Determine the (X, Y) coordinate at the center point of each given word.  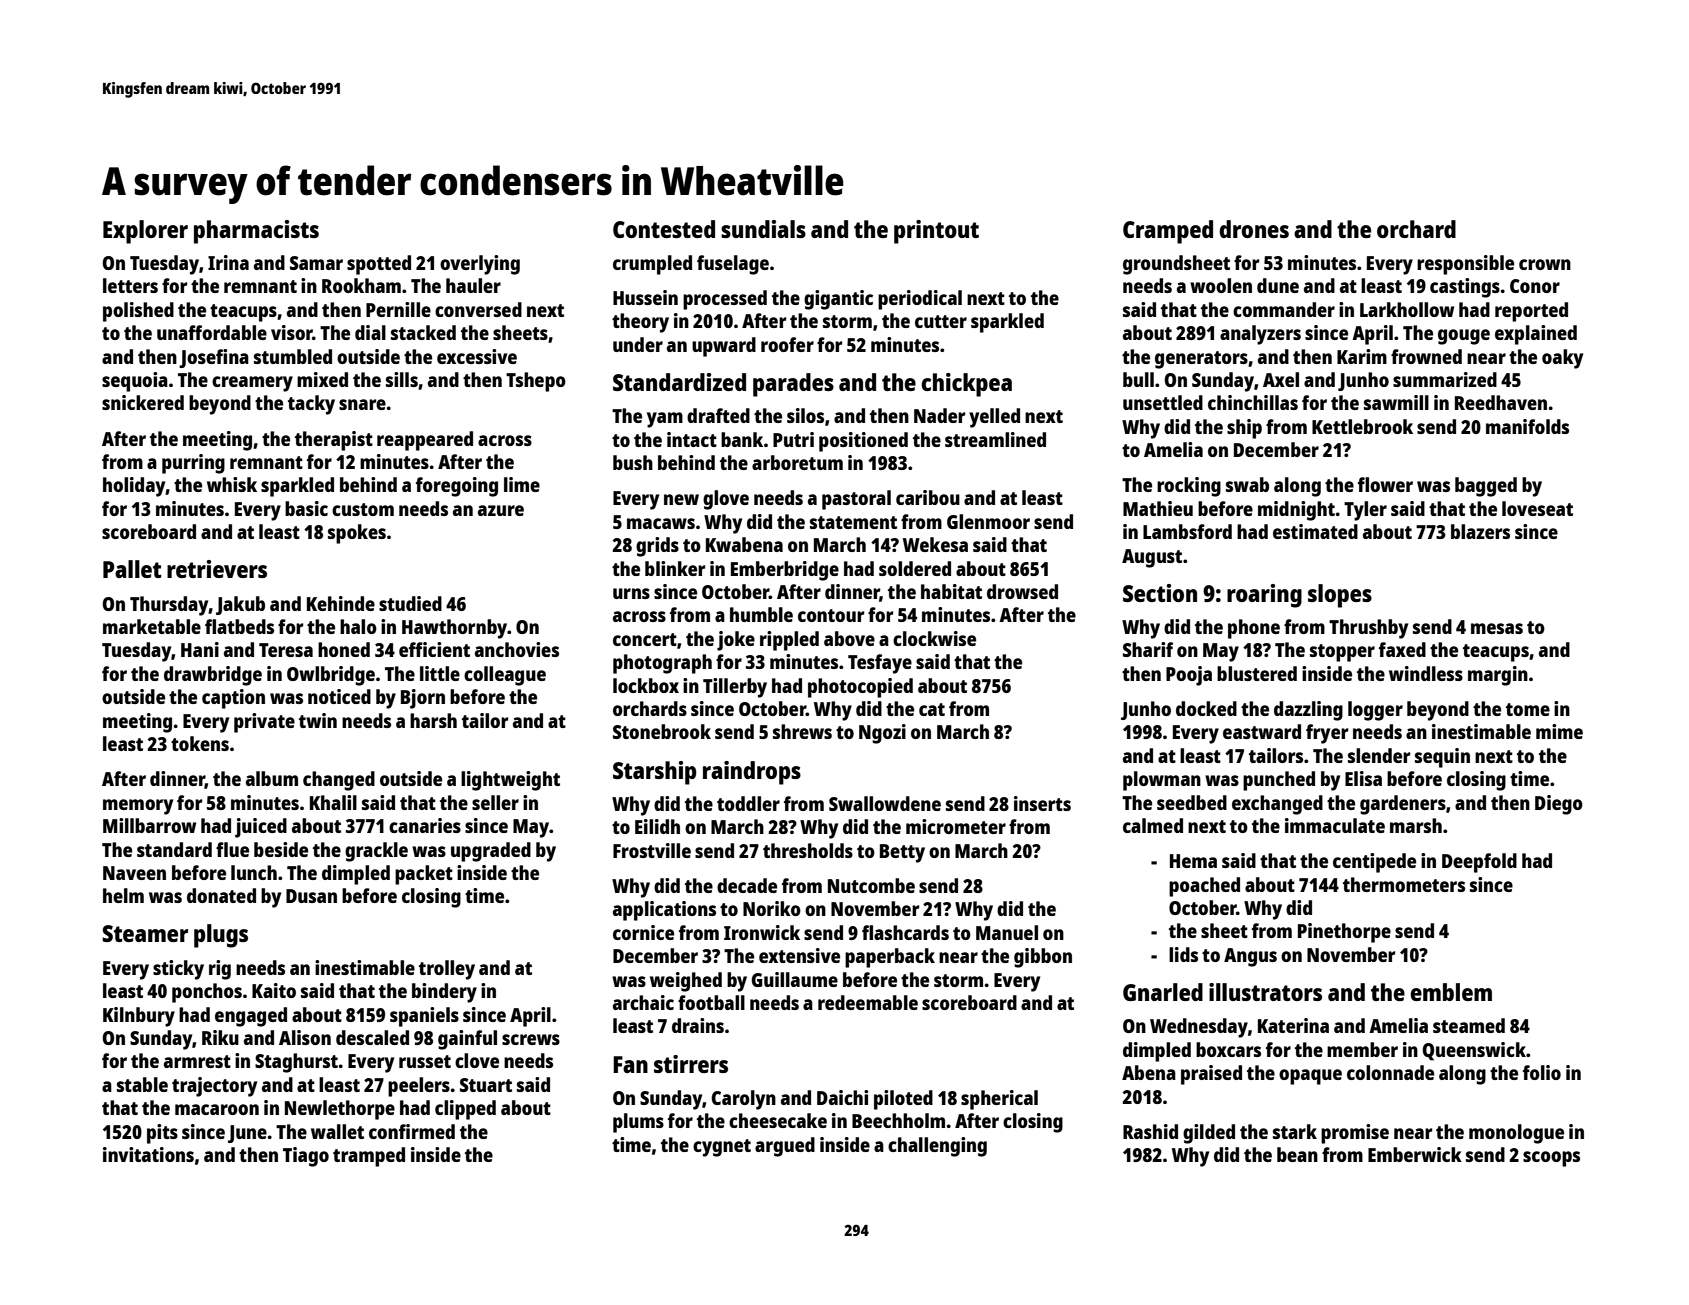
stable (142, 1084)
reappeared (425, 441)
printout (936, 232)
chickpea (966, 385)
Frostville (652, 850)
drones (1254, 229)
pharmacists (256, 232)
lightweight (510, 781)
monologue (1516, 1134)
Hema (1193, 861)
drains (698, 1025)
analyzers (1260, 335)
